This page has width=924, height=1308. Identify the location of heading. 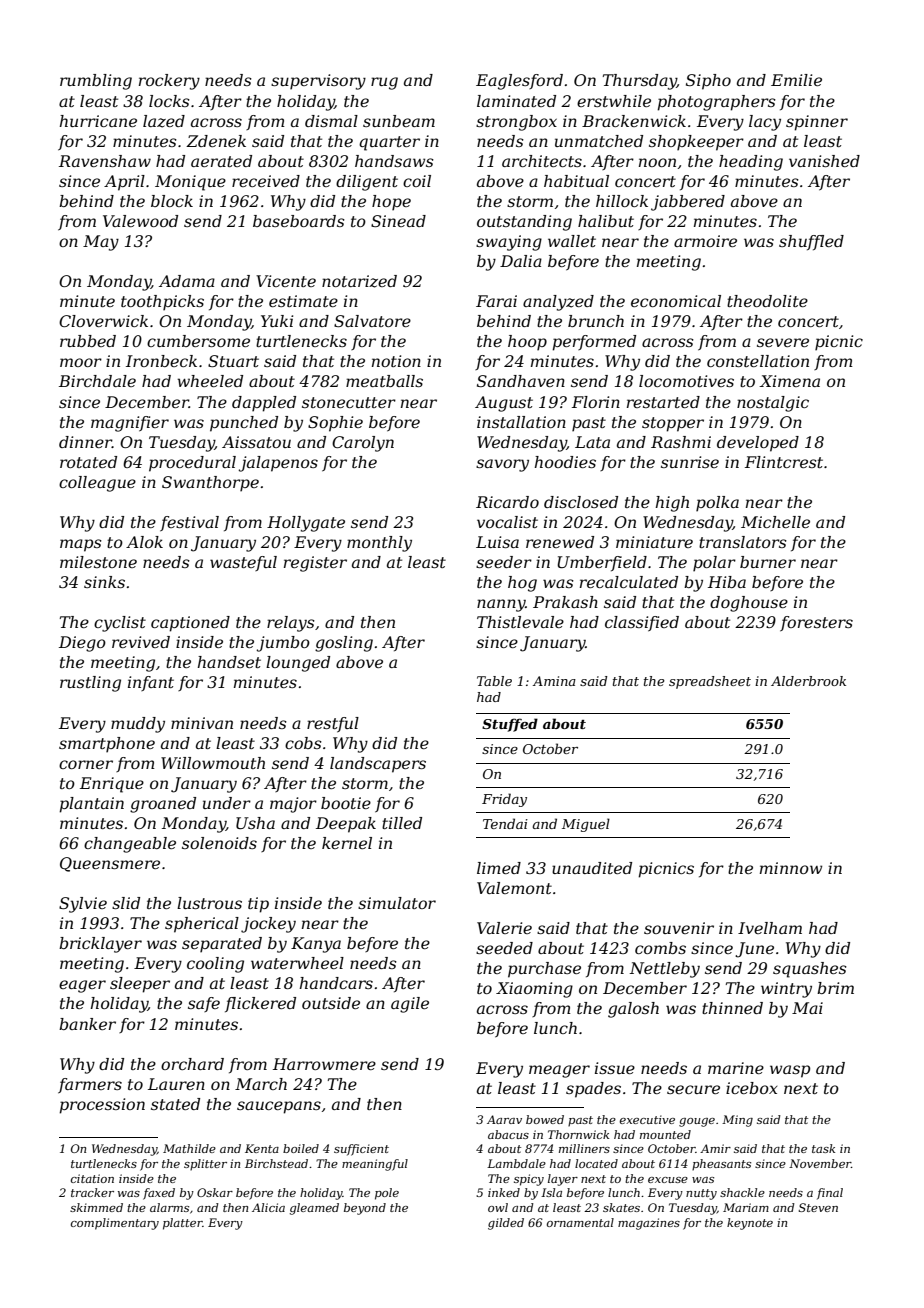
(751, 163).
